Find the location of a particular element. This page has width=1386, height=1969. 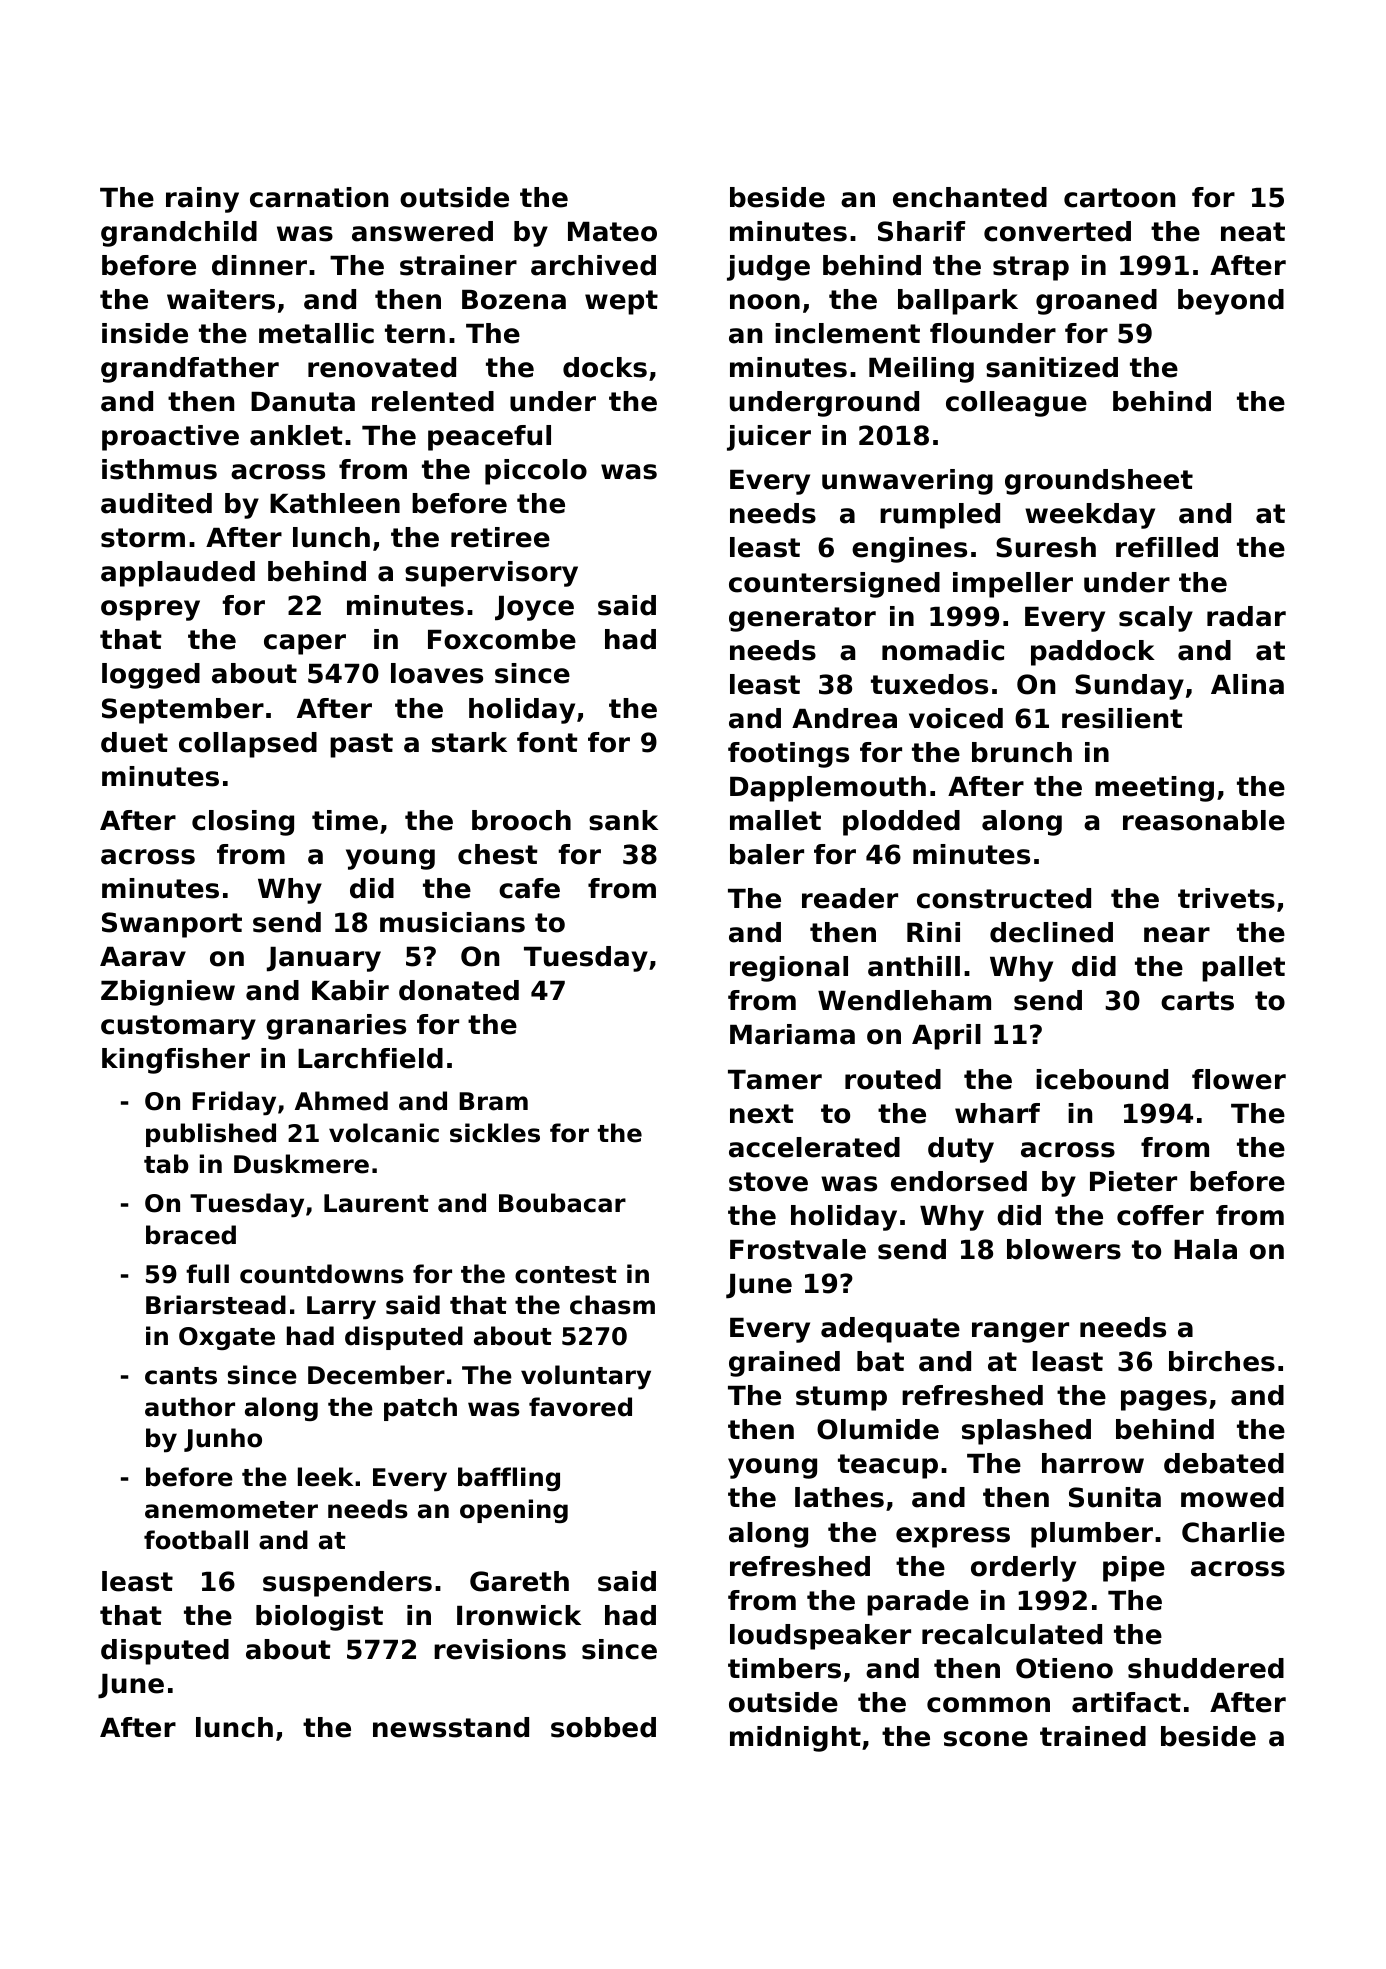

September is located at coordinates (183, 711).
